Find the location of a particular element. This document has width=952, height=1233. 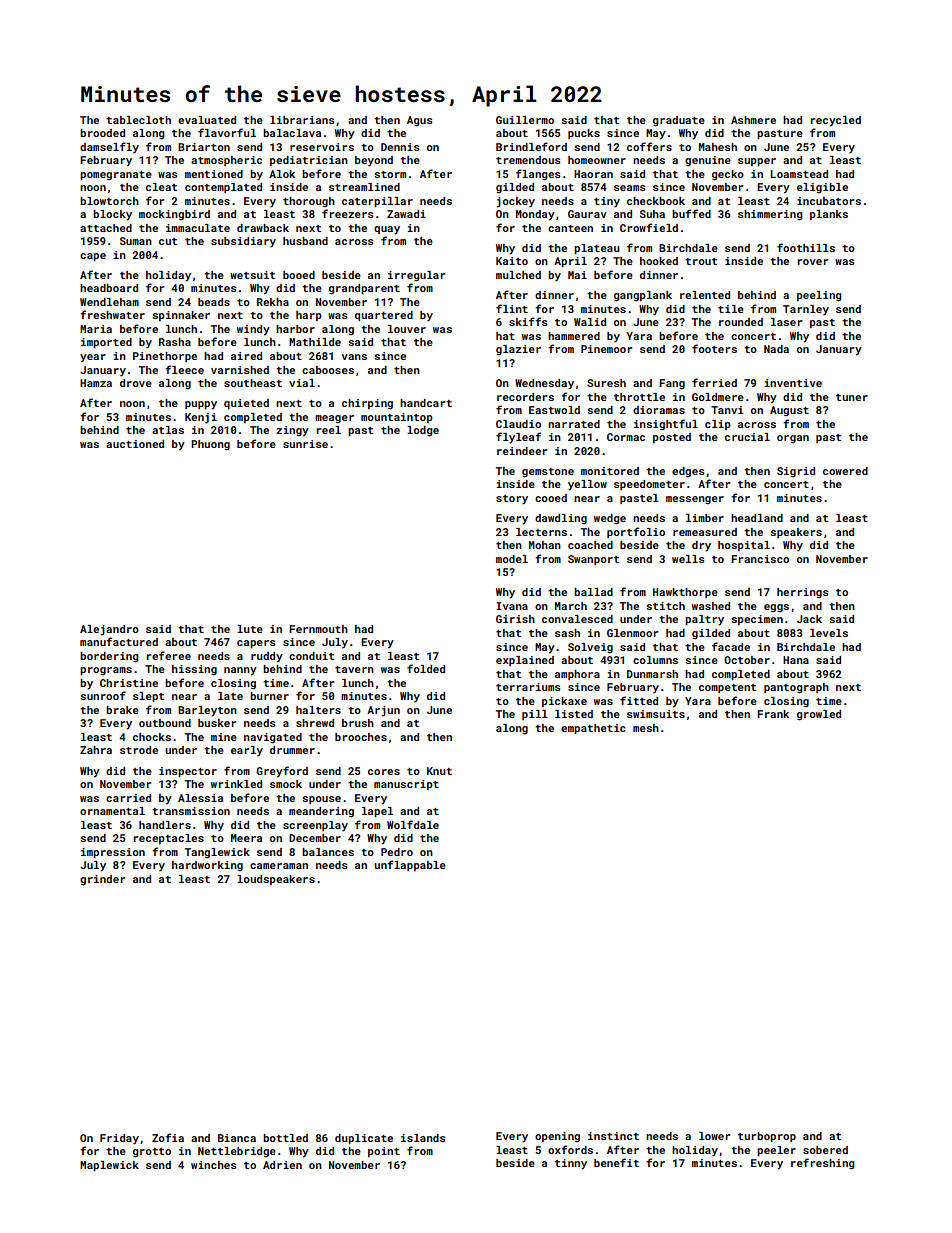

amphora is located at coordinates (577, 675).
